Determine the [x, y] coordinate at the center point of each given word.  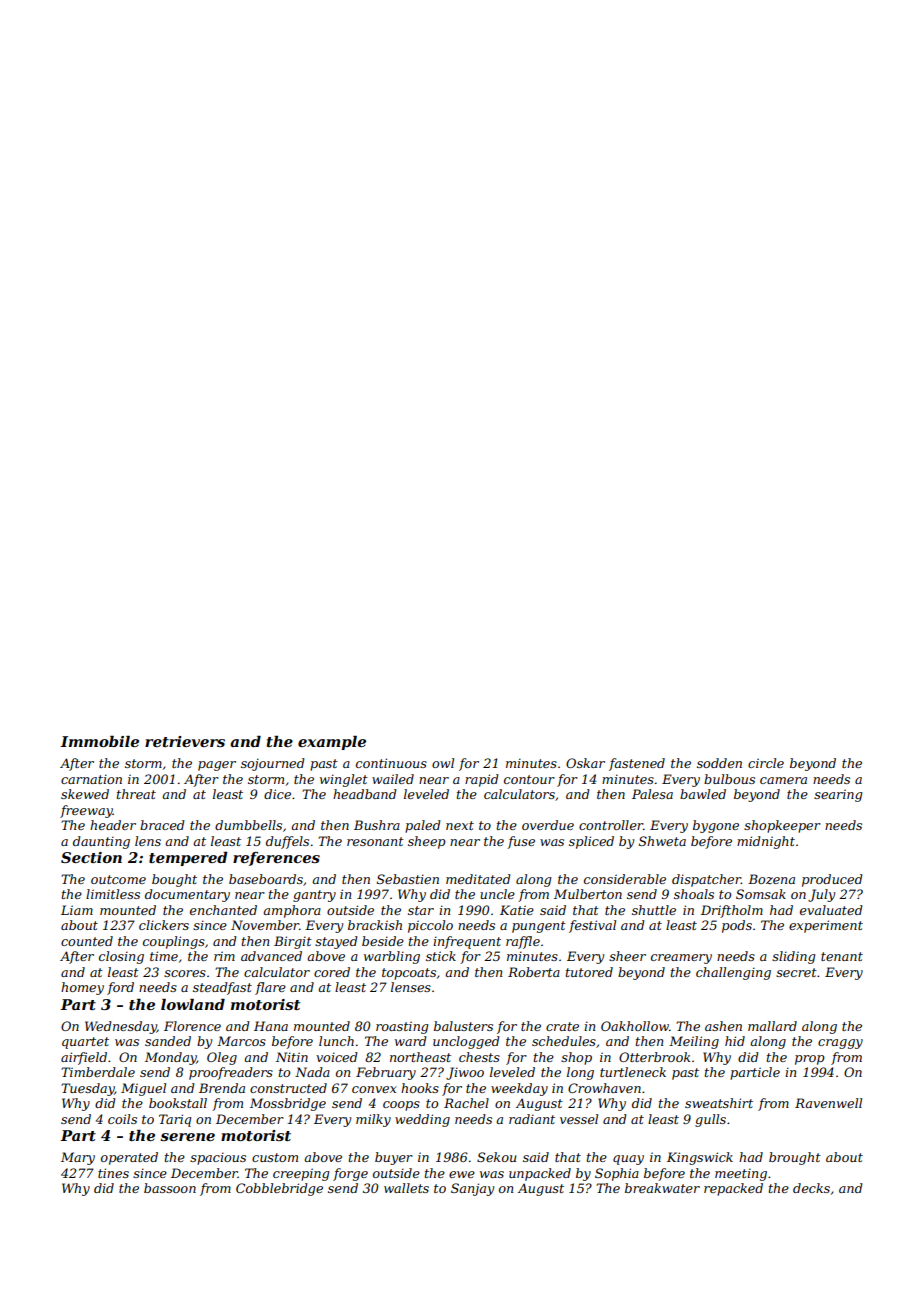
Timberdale [98, 1072]
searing [838, 795]
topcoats [409, 974]
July [821, 895]
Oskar [585, 763]
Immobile [99, 741]
